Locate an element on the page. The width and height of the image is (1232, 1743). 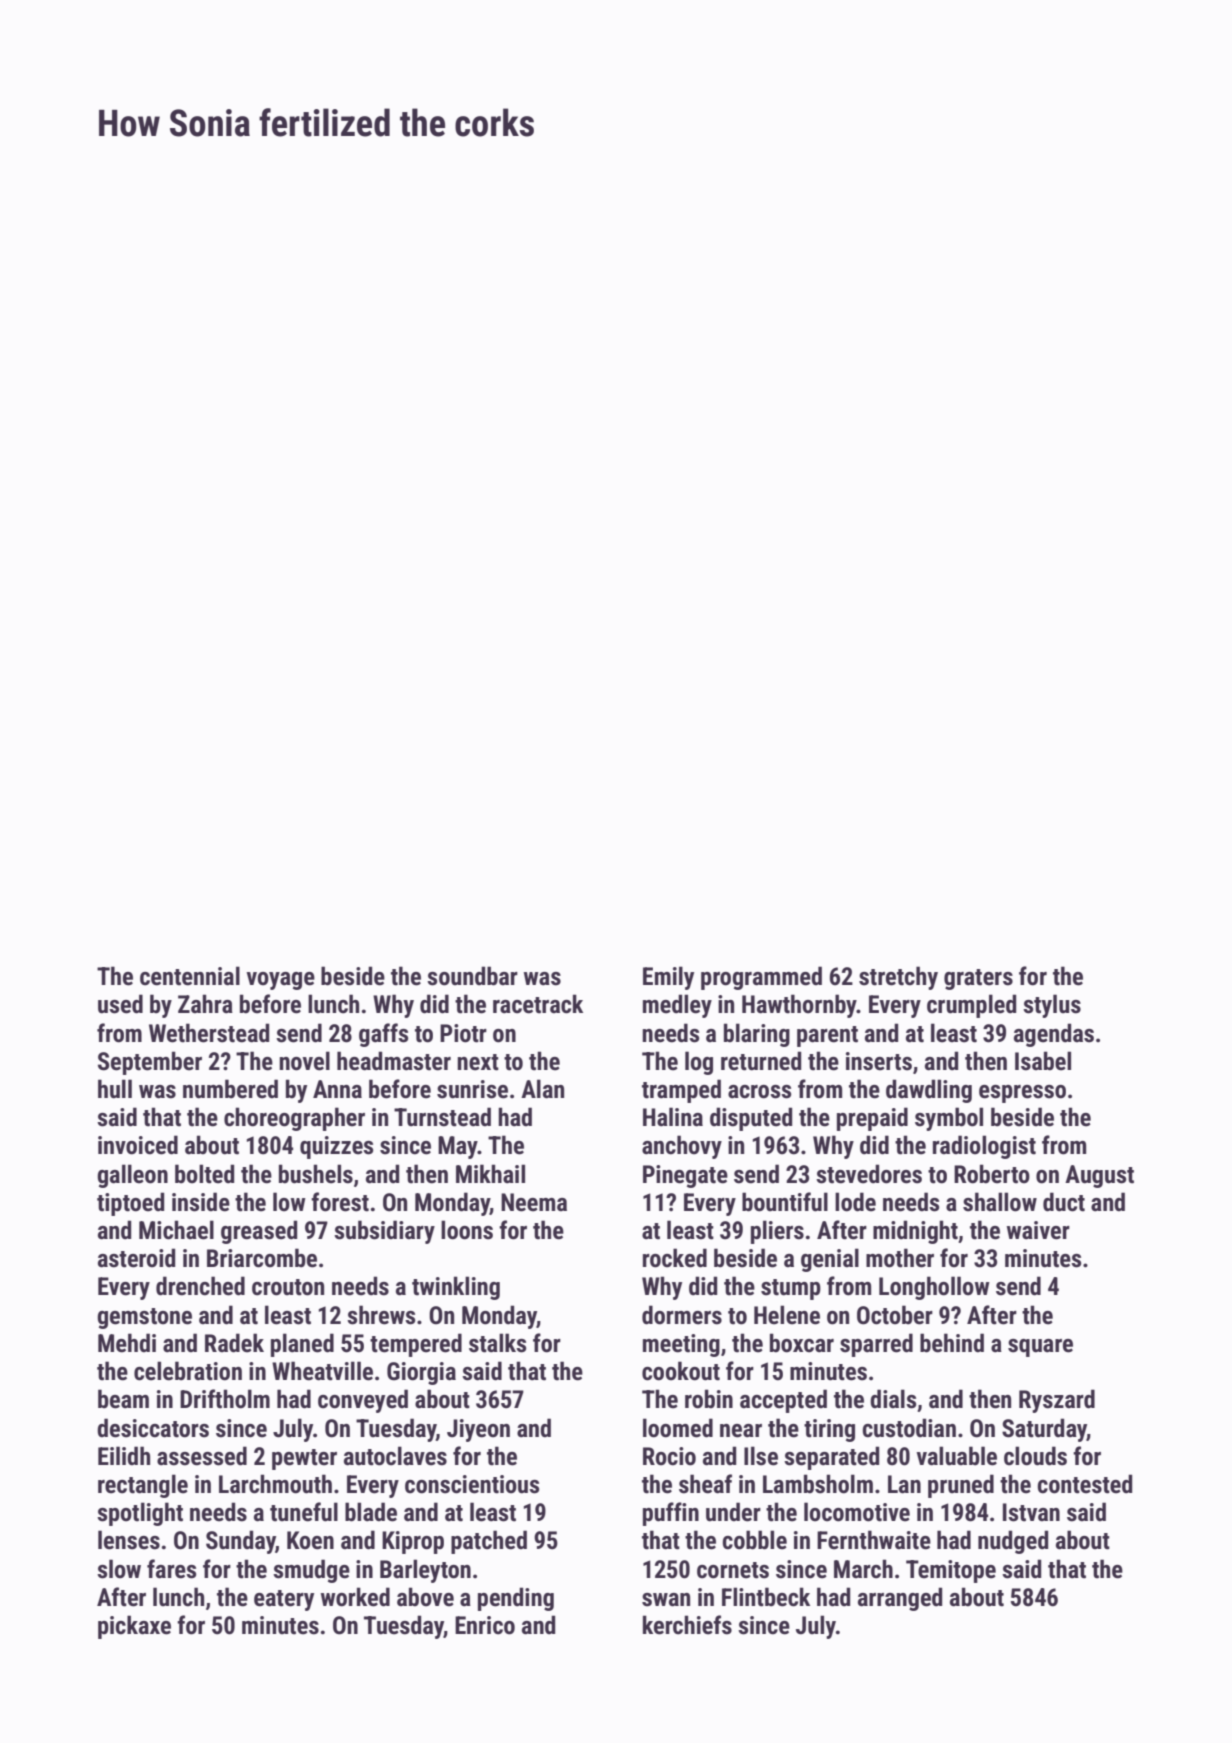
pending is located at coordinates (516, 1599).
